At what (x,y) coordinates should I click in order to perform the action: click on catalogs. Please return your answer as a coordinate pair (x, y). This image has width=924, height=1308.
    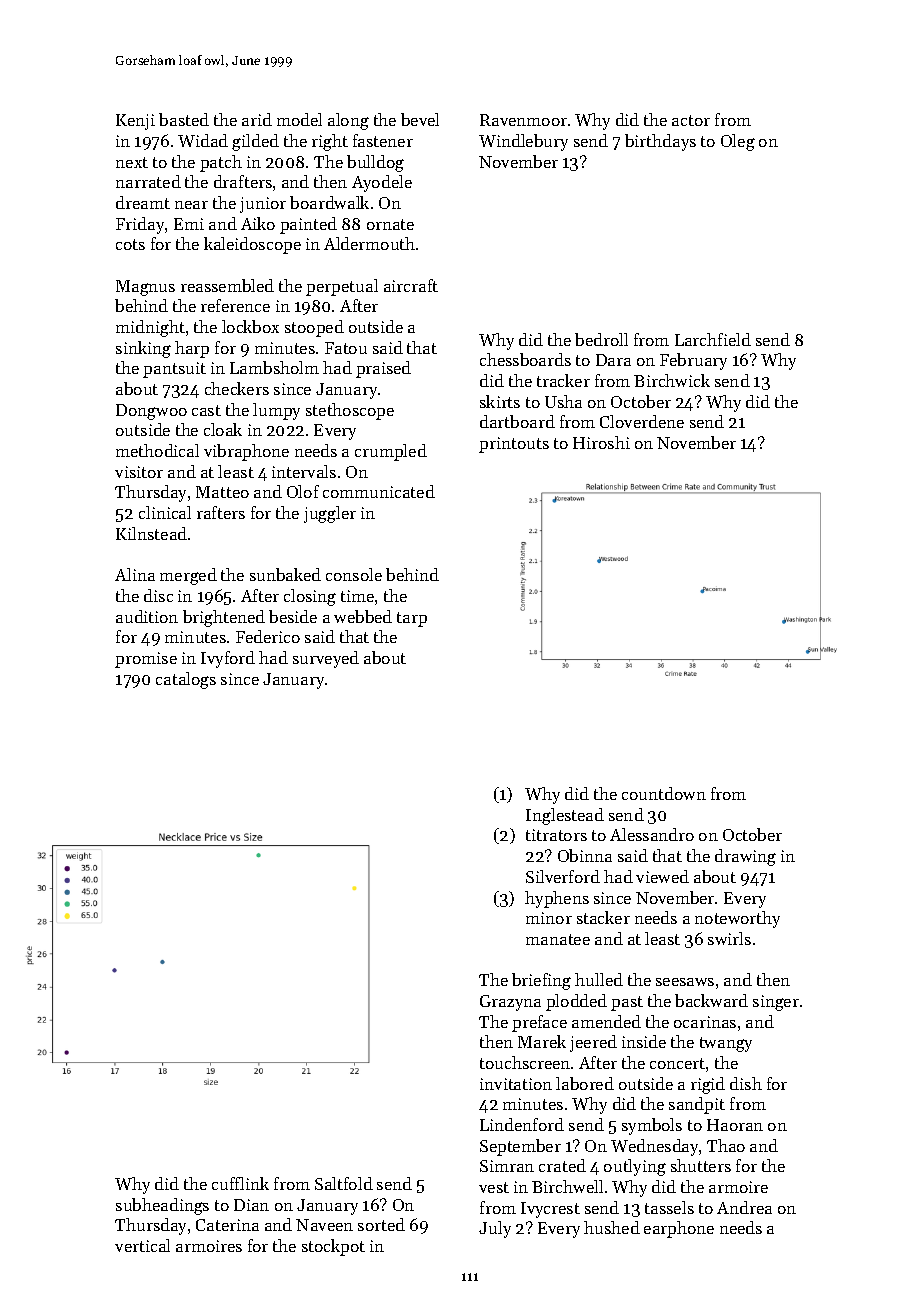
    Looking at the image, I should click on (186, 680).
